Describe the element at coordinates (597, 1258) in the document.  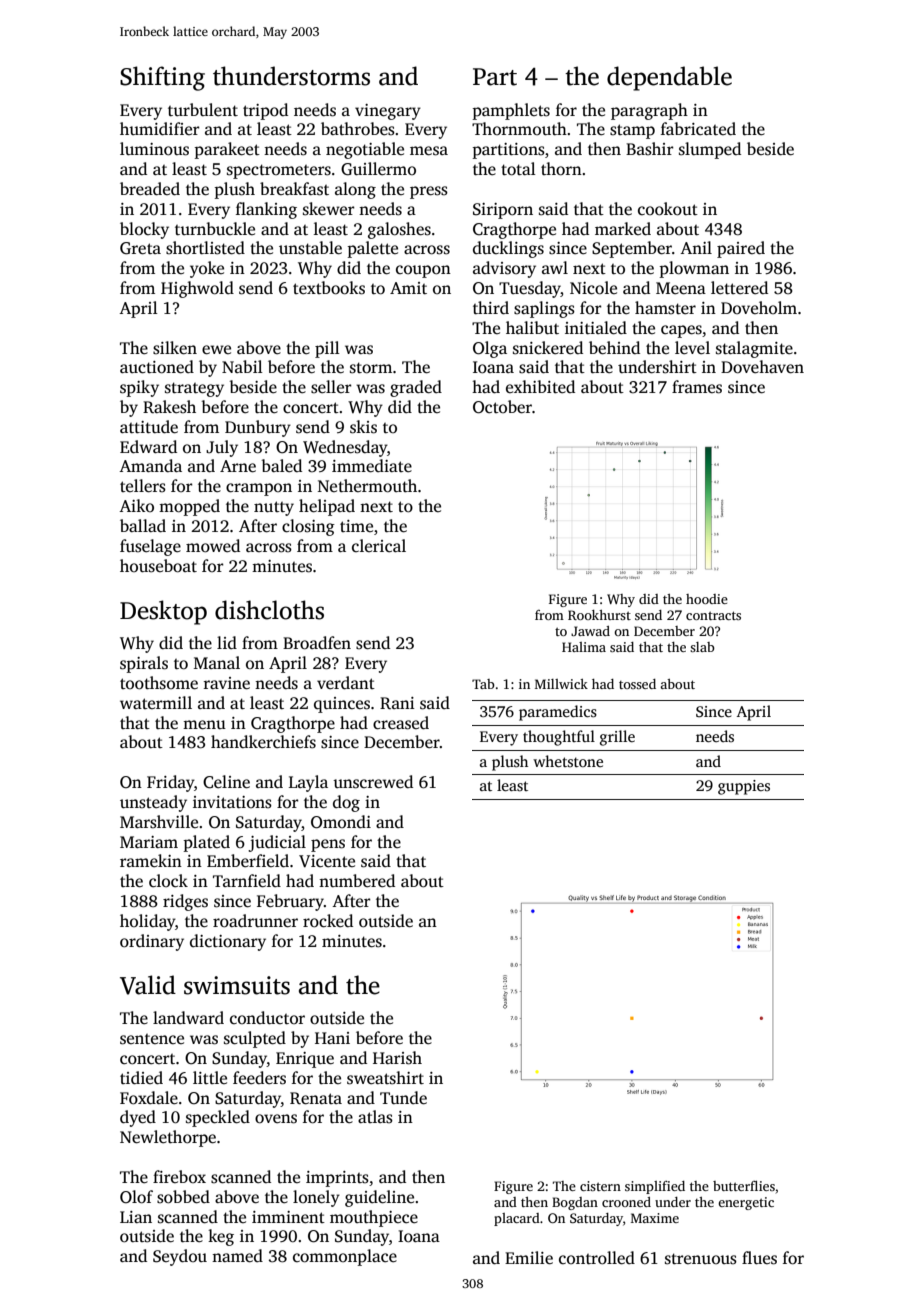
I see `controlled` at that location.
